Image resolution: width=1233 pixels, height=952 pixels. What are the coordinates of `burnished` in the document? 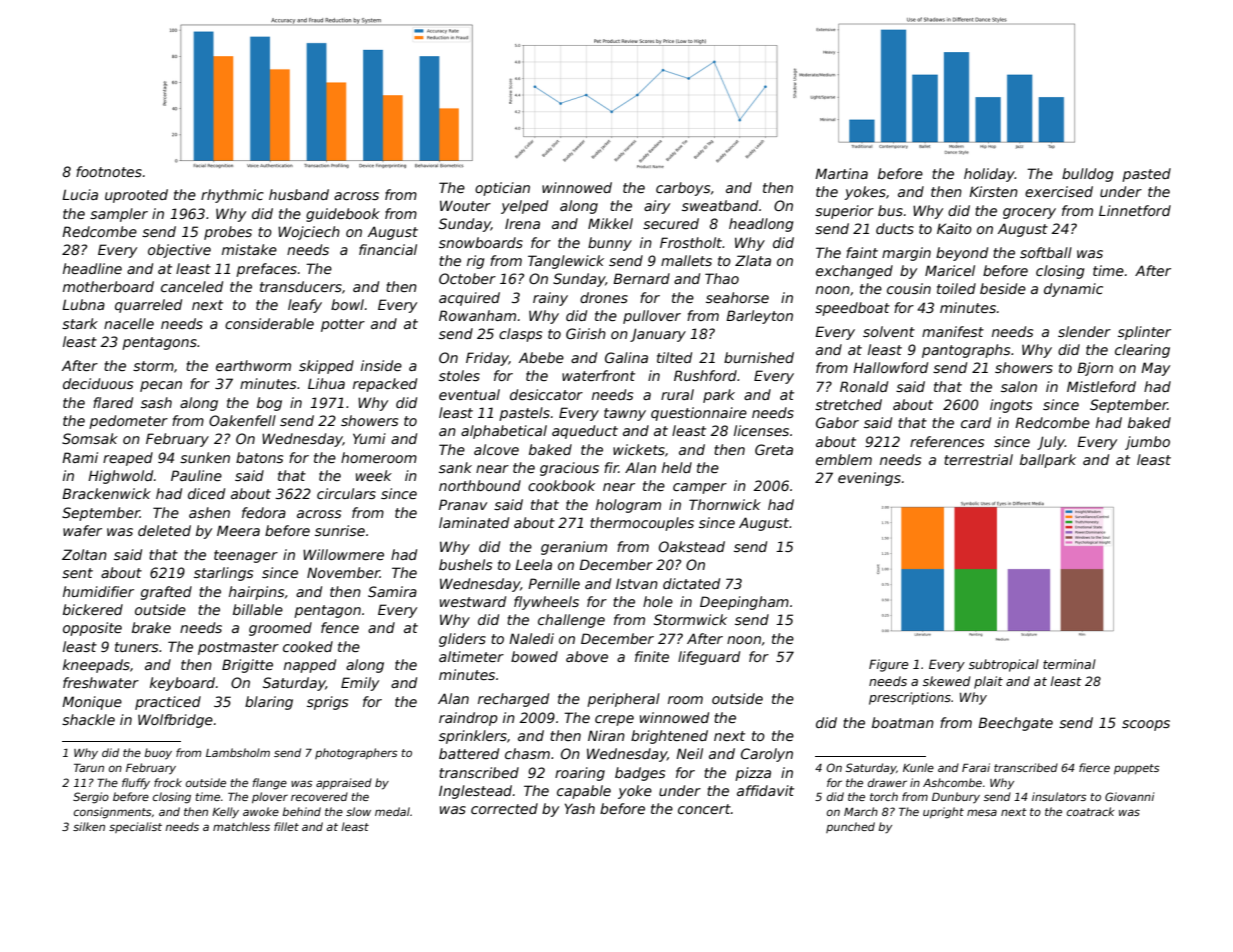 It's located at (759, 357).
